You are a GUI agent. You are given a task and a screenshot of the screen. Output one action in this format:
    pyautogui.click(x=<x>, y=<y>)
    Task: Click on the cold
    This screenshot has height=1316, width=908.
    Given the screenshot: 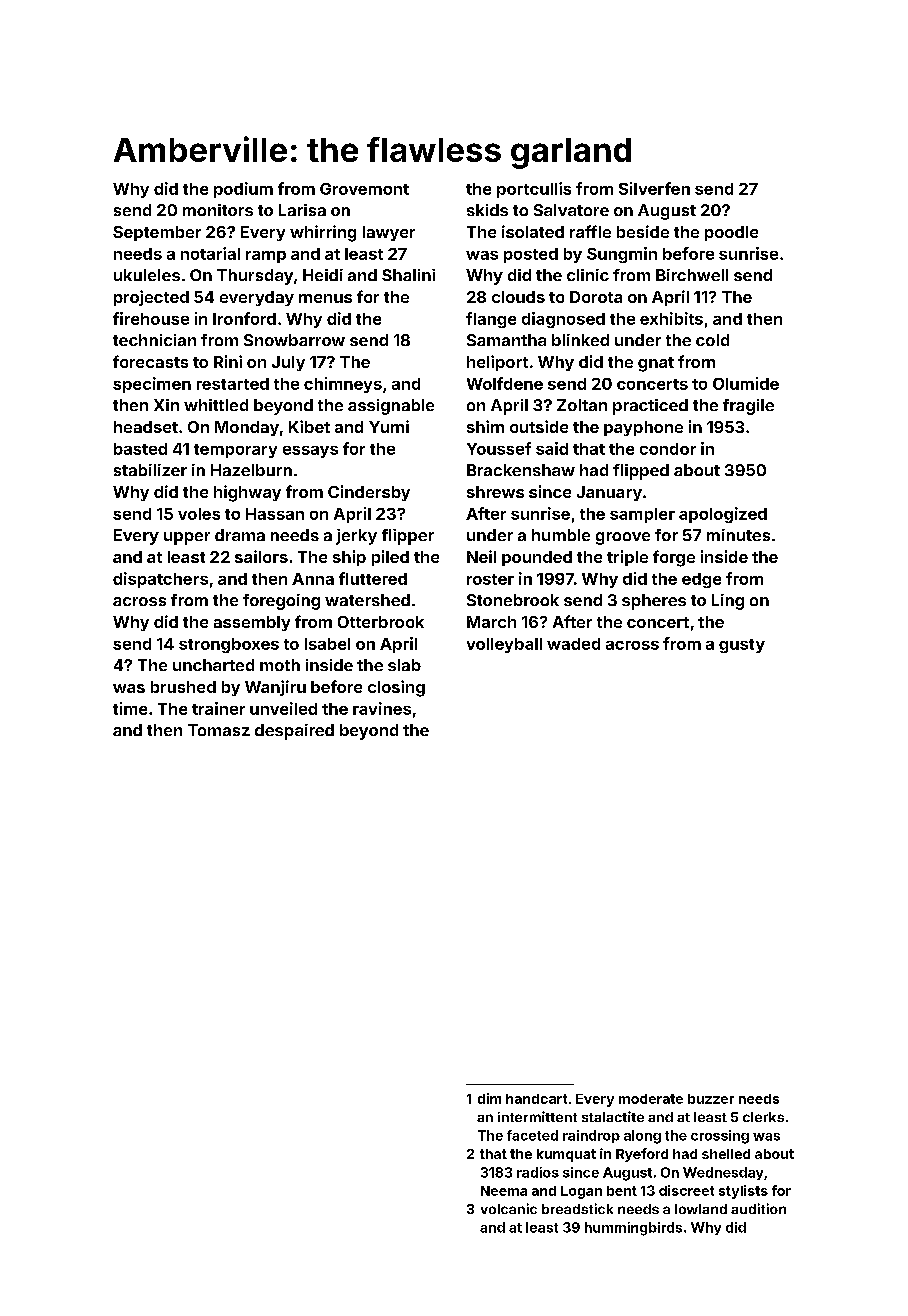 What is the action you would take?
    pyautogui.click(x=712, y=340)
